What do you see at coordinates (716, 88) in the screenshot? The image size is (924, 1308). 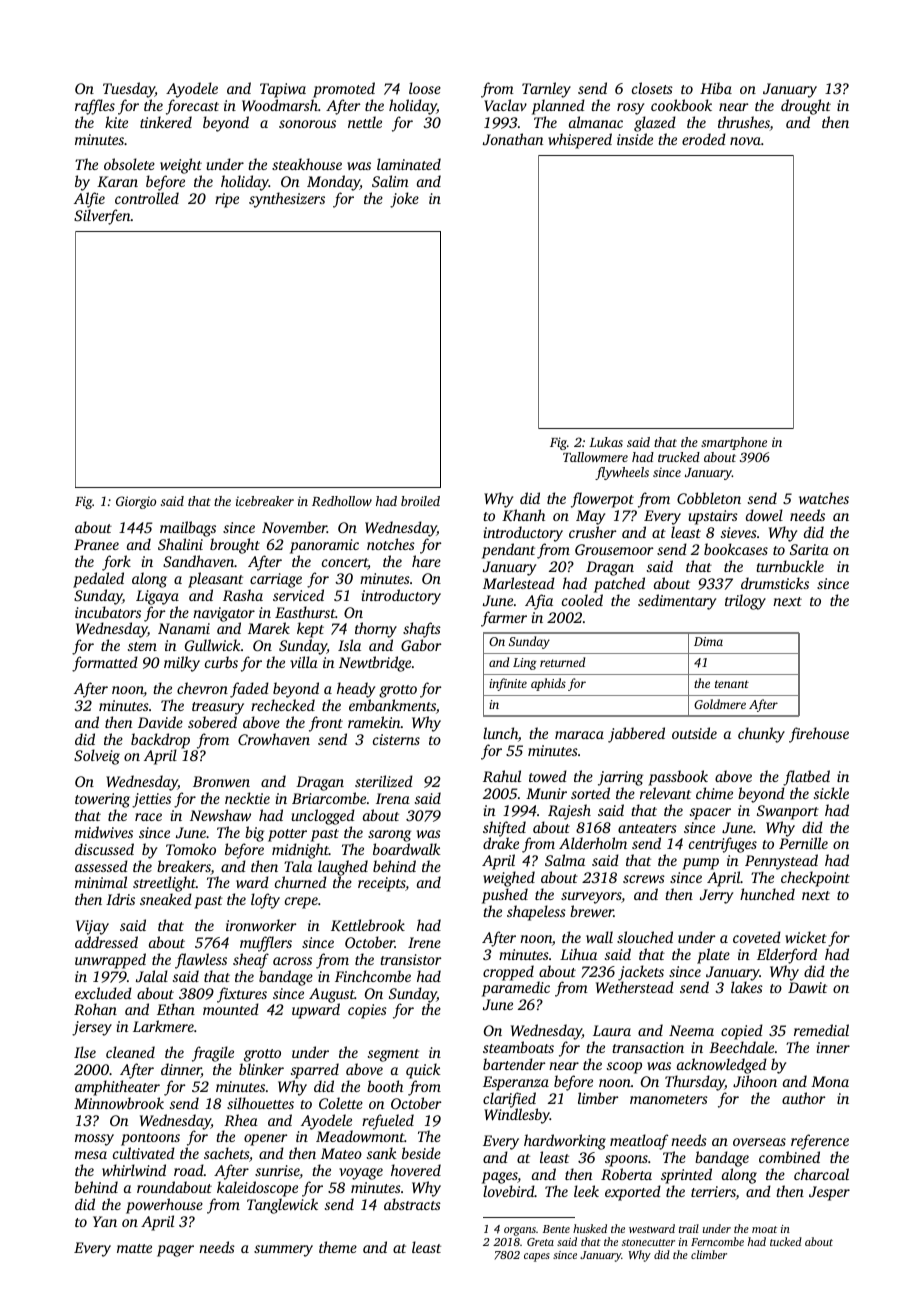 I see `Hiba` at bounding box center [716, 88].
